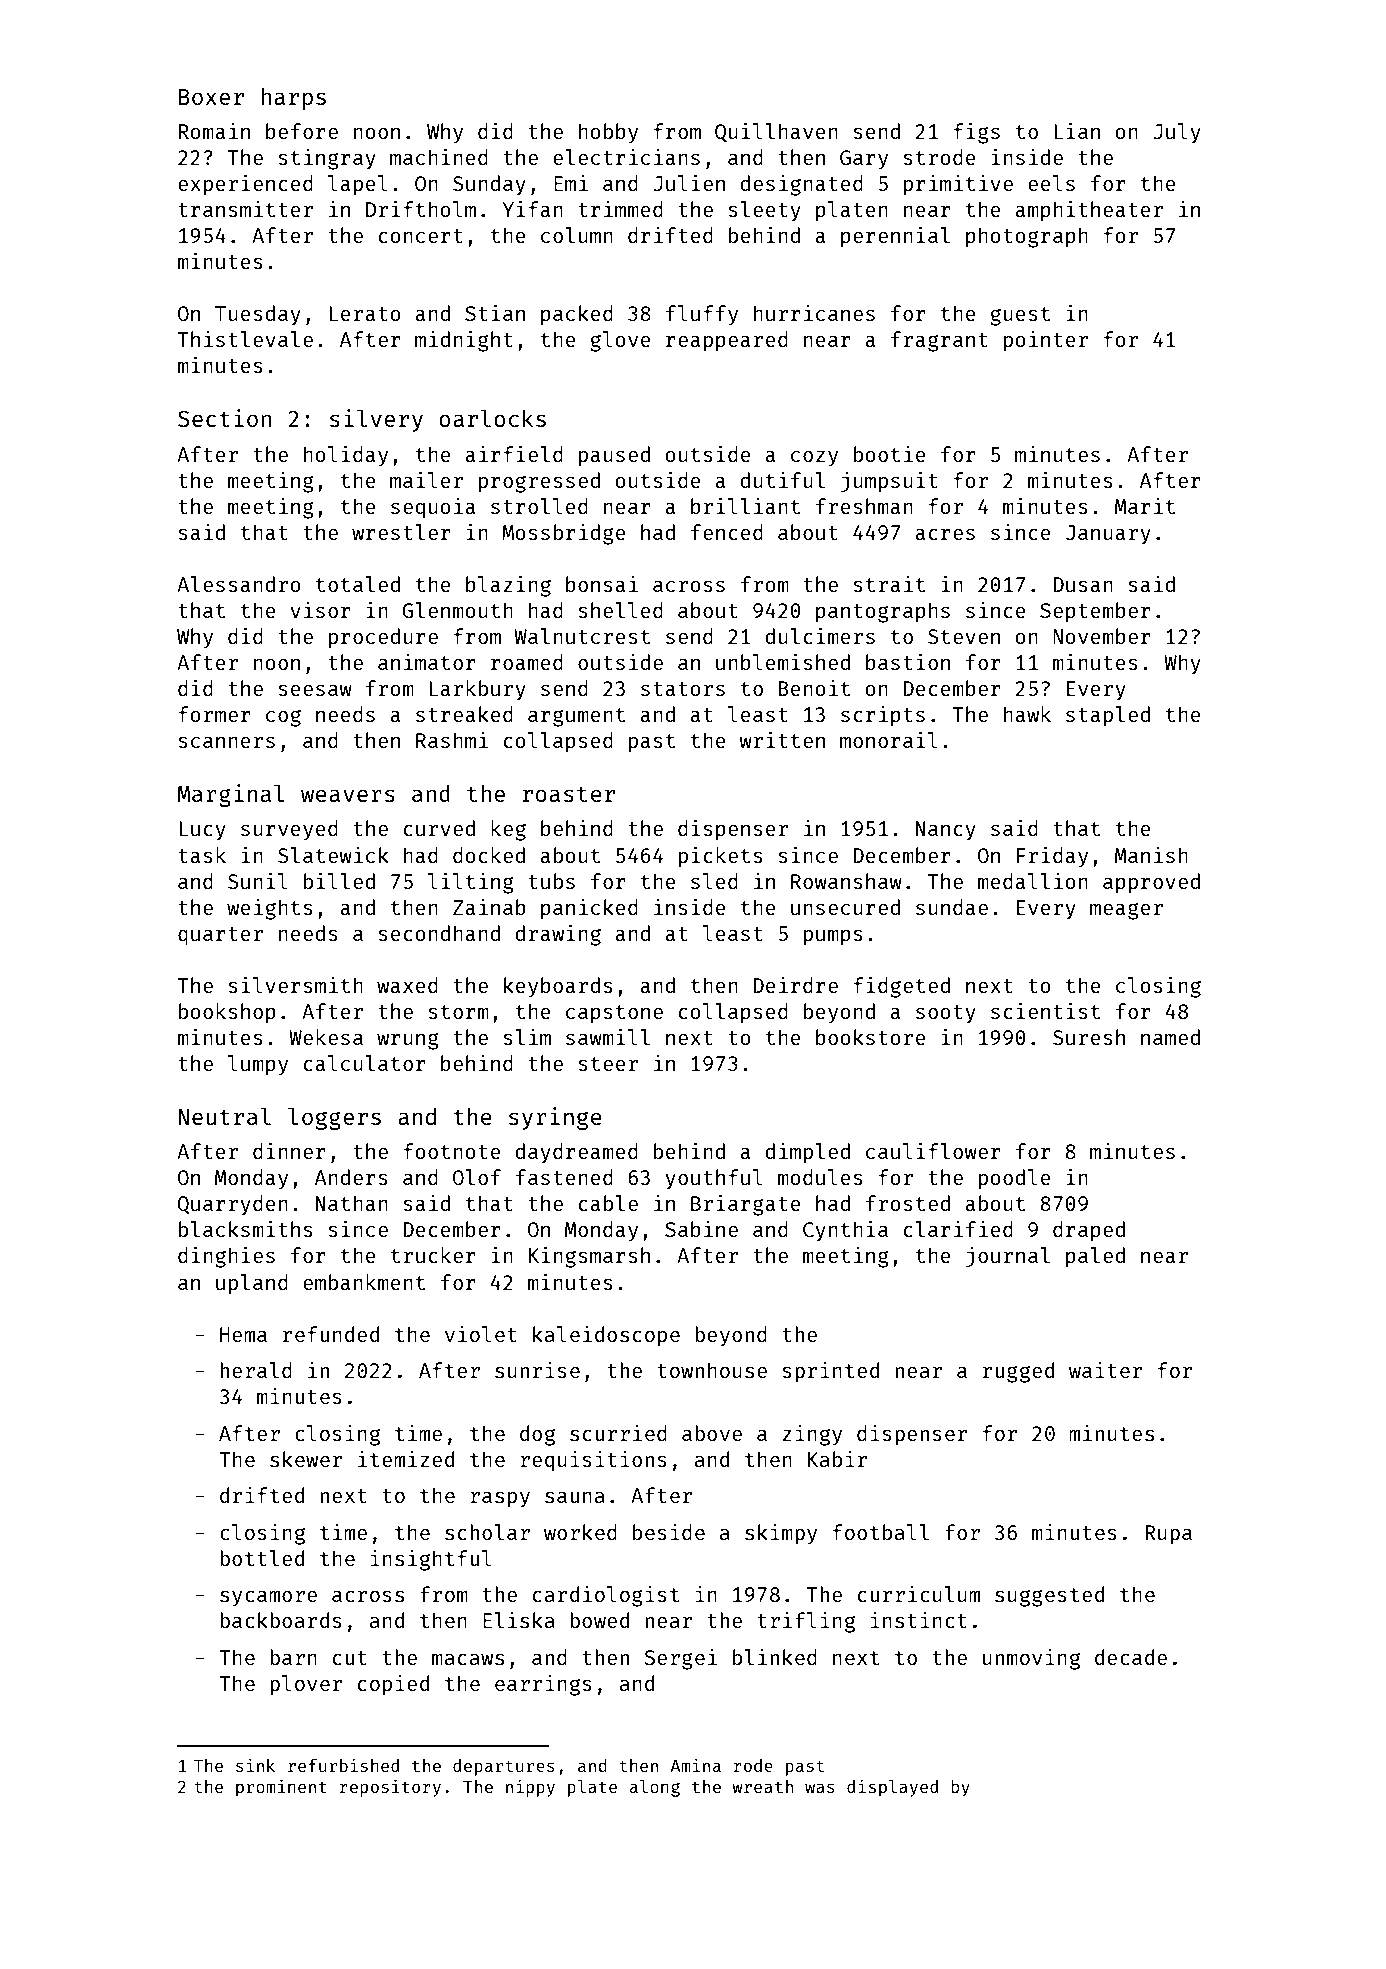  What do you see at coordinates (390, 1788) in the image?
I see `repository` at bounding box center [390, 1788].
